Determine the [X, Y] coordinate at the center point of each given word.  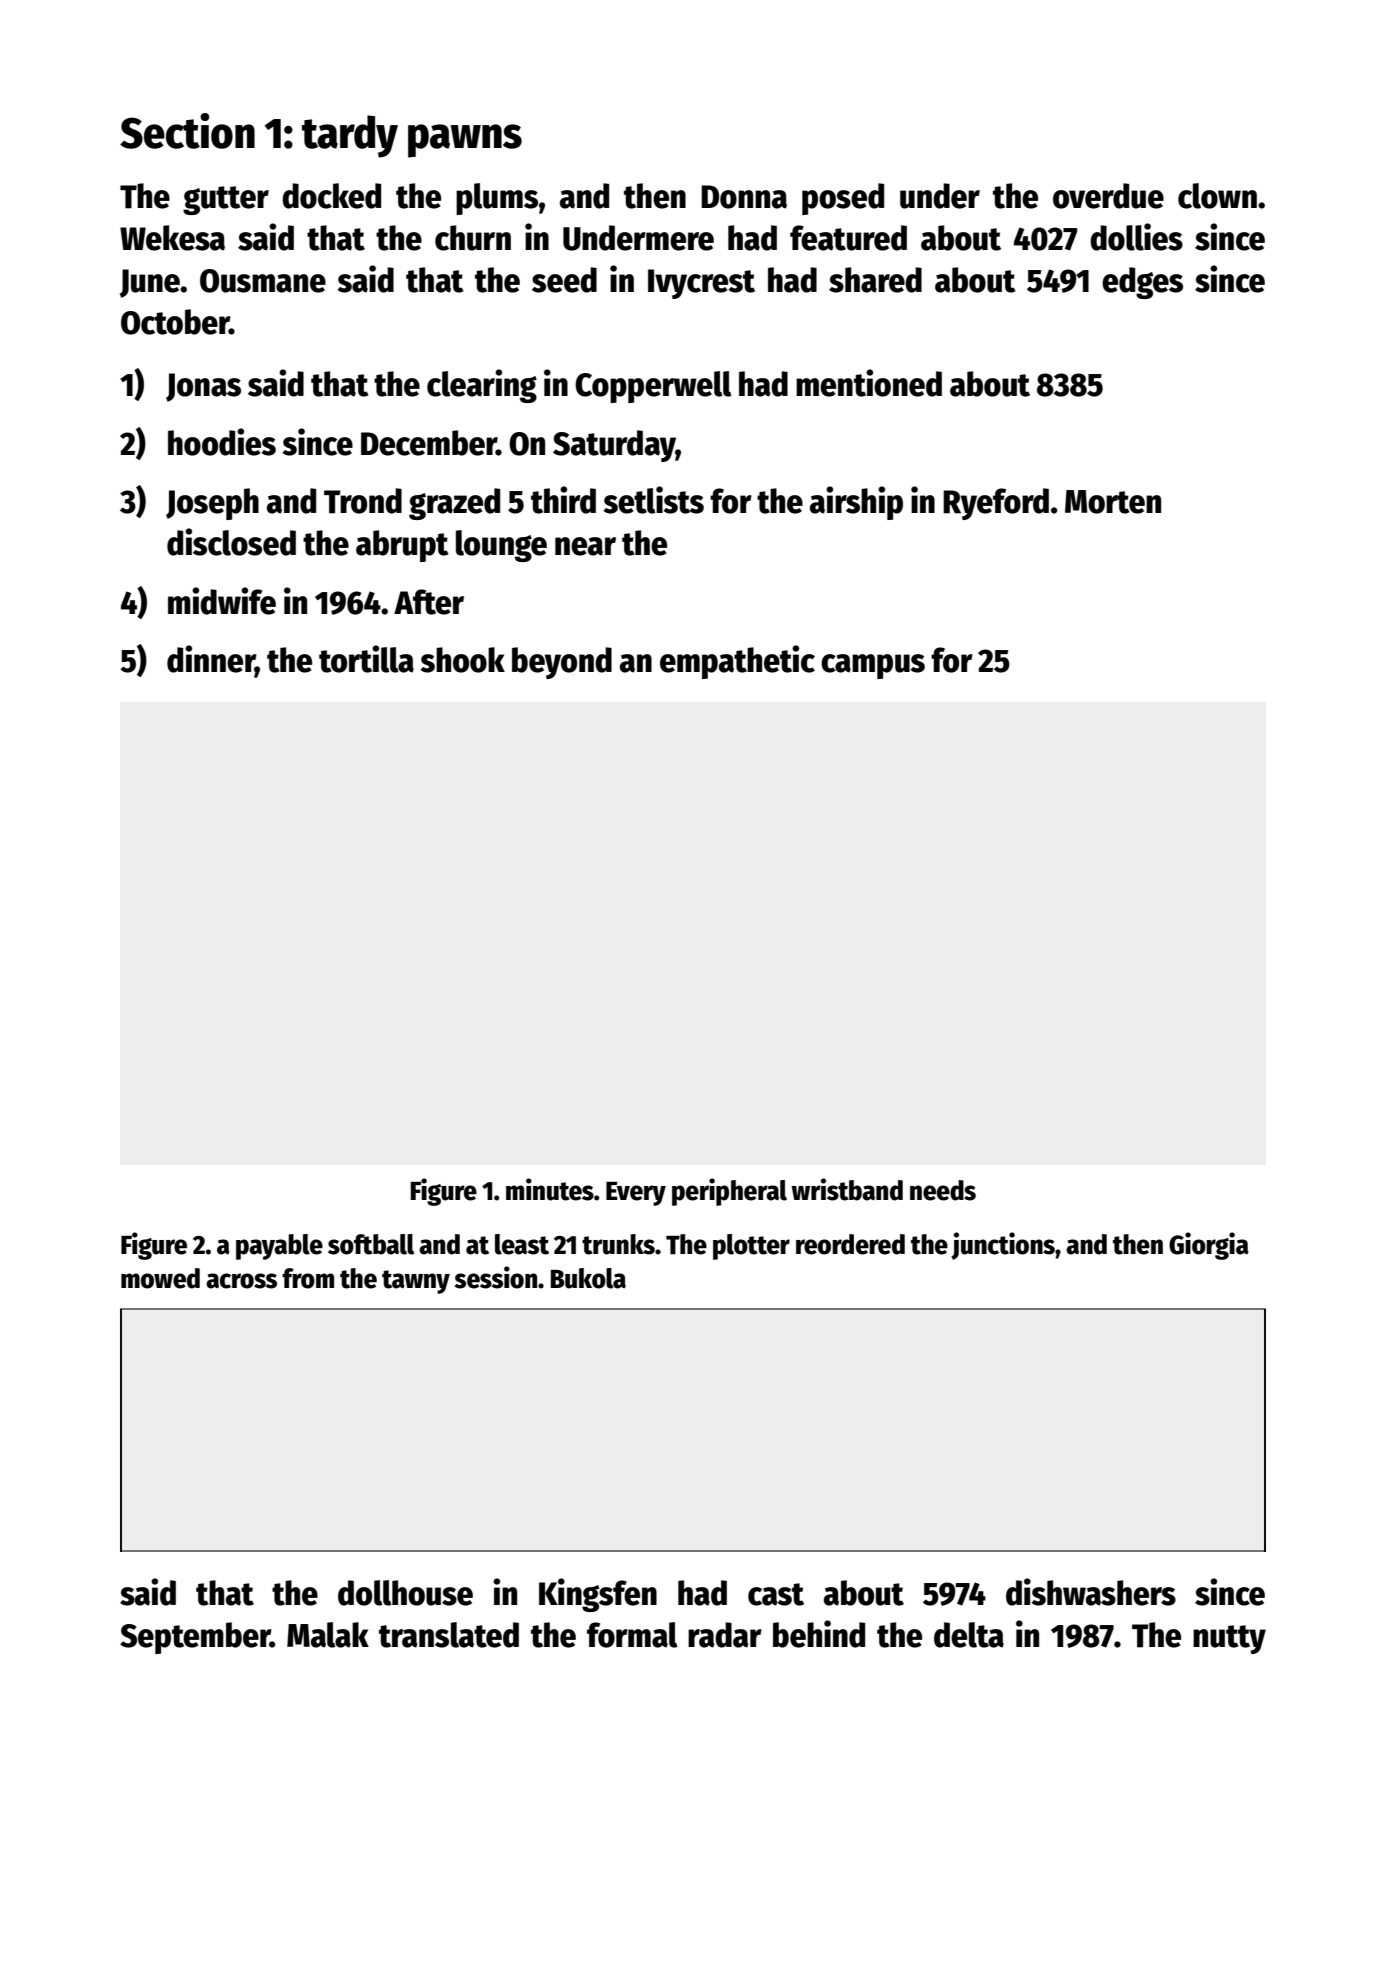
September [195, 1638]
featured [848, 238]
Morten [1113, 502]
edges [1142, 283]
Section [187, 131]
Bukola [588, 1278]
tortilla [366, 659]
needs [943, 1190]
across [241, 1281]
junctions [1003, 1246]
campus [873, 666]
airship [856, 503]
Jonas [203, 387]
